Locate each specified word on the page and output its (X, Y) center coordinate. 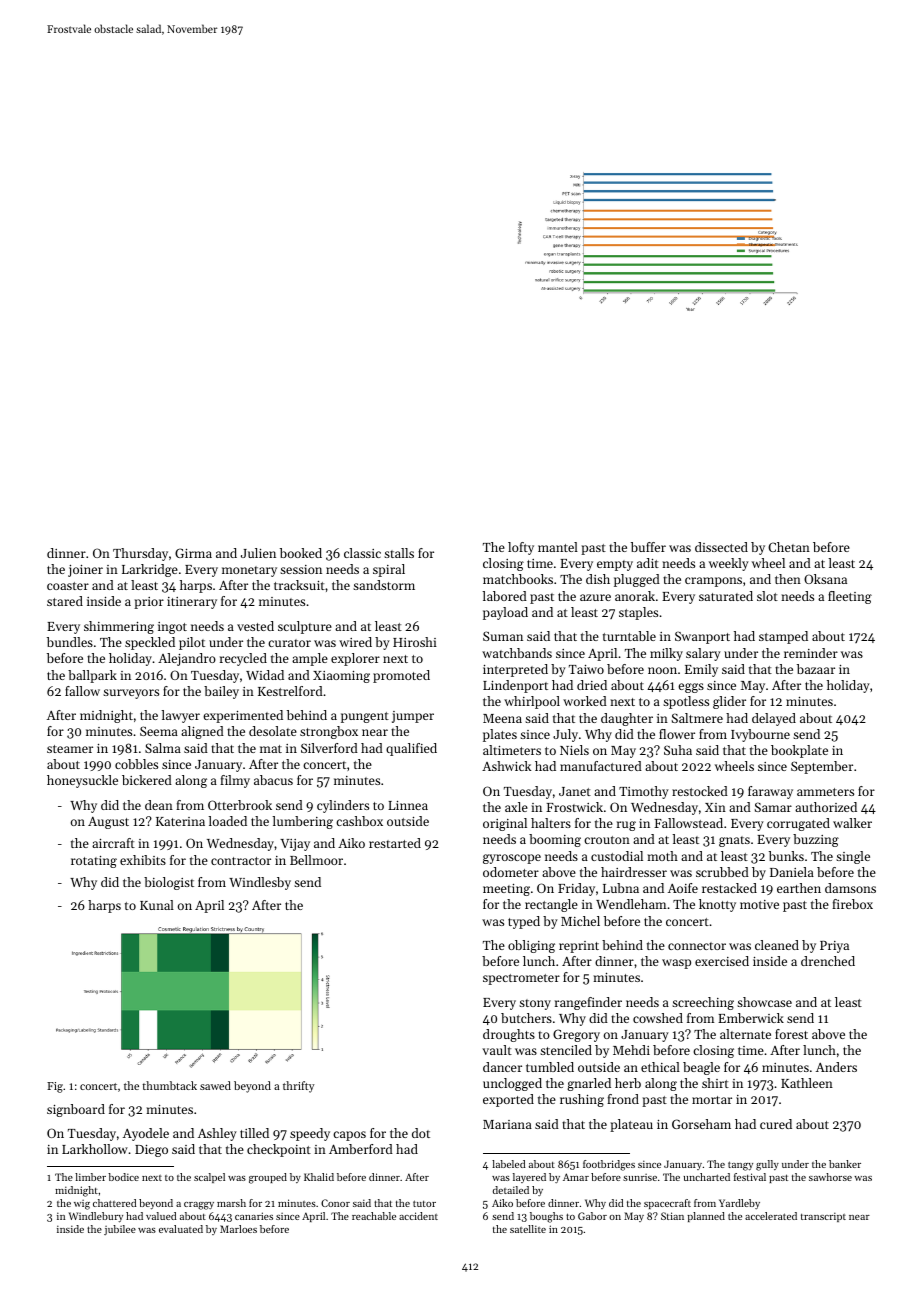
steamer (70, 749)
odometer (511, 872)
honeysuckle (82, 781)
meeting (506, 890)
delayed (774, 719)
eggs (691, 688)
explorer (355, 659)
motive (759, 904)
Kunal (157, 905)
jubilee (120, 1230)
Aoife (683, 888)
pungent (365, 717)
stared (65, 601)
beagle (701, 1068)
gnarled (589, 1084)
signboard (76, 1110)
